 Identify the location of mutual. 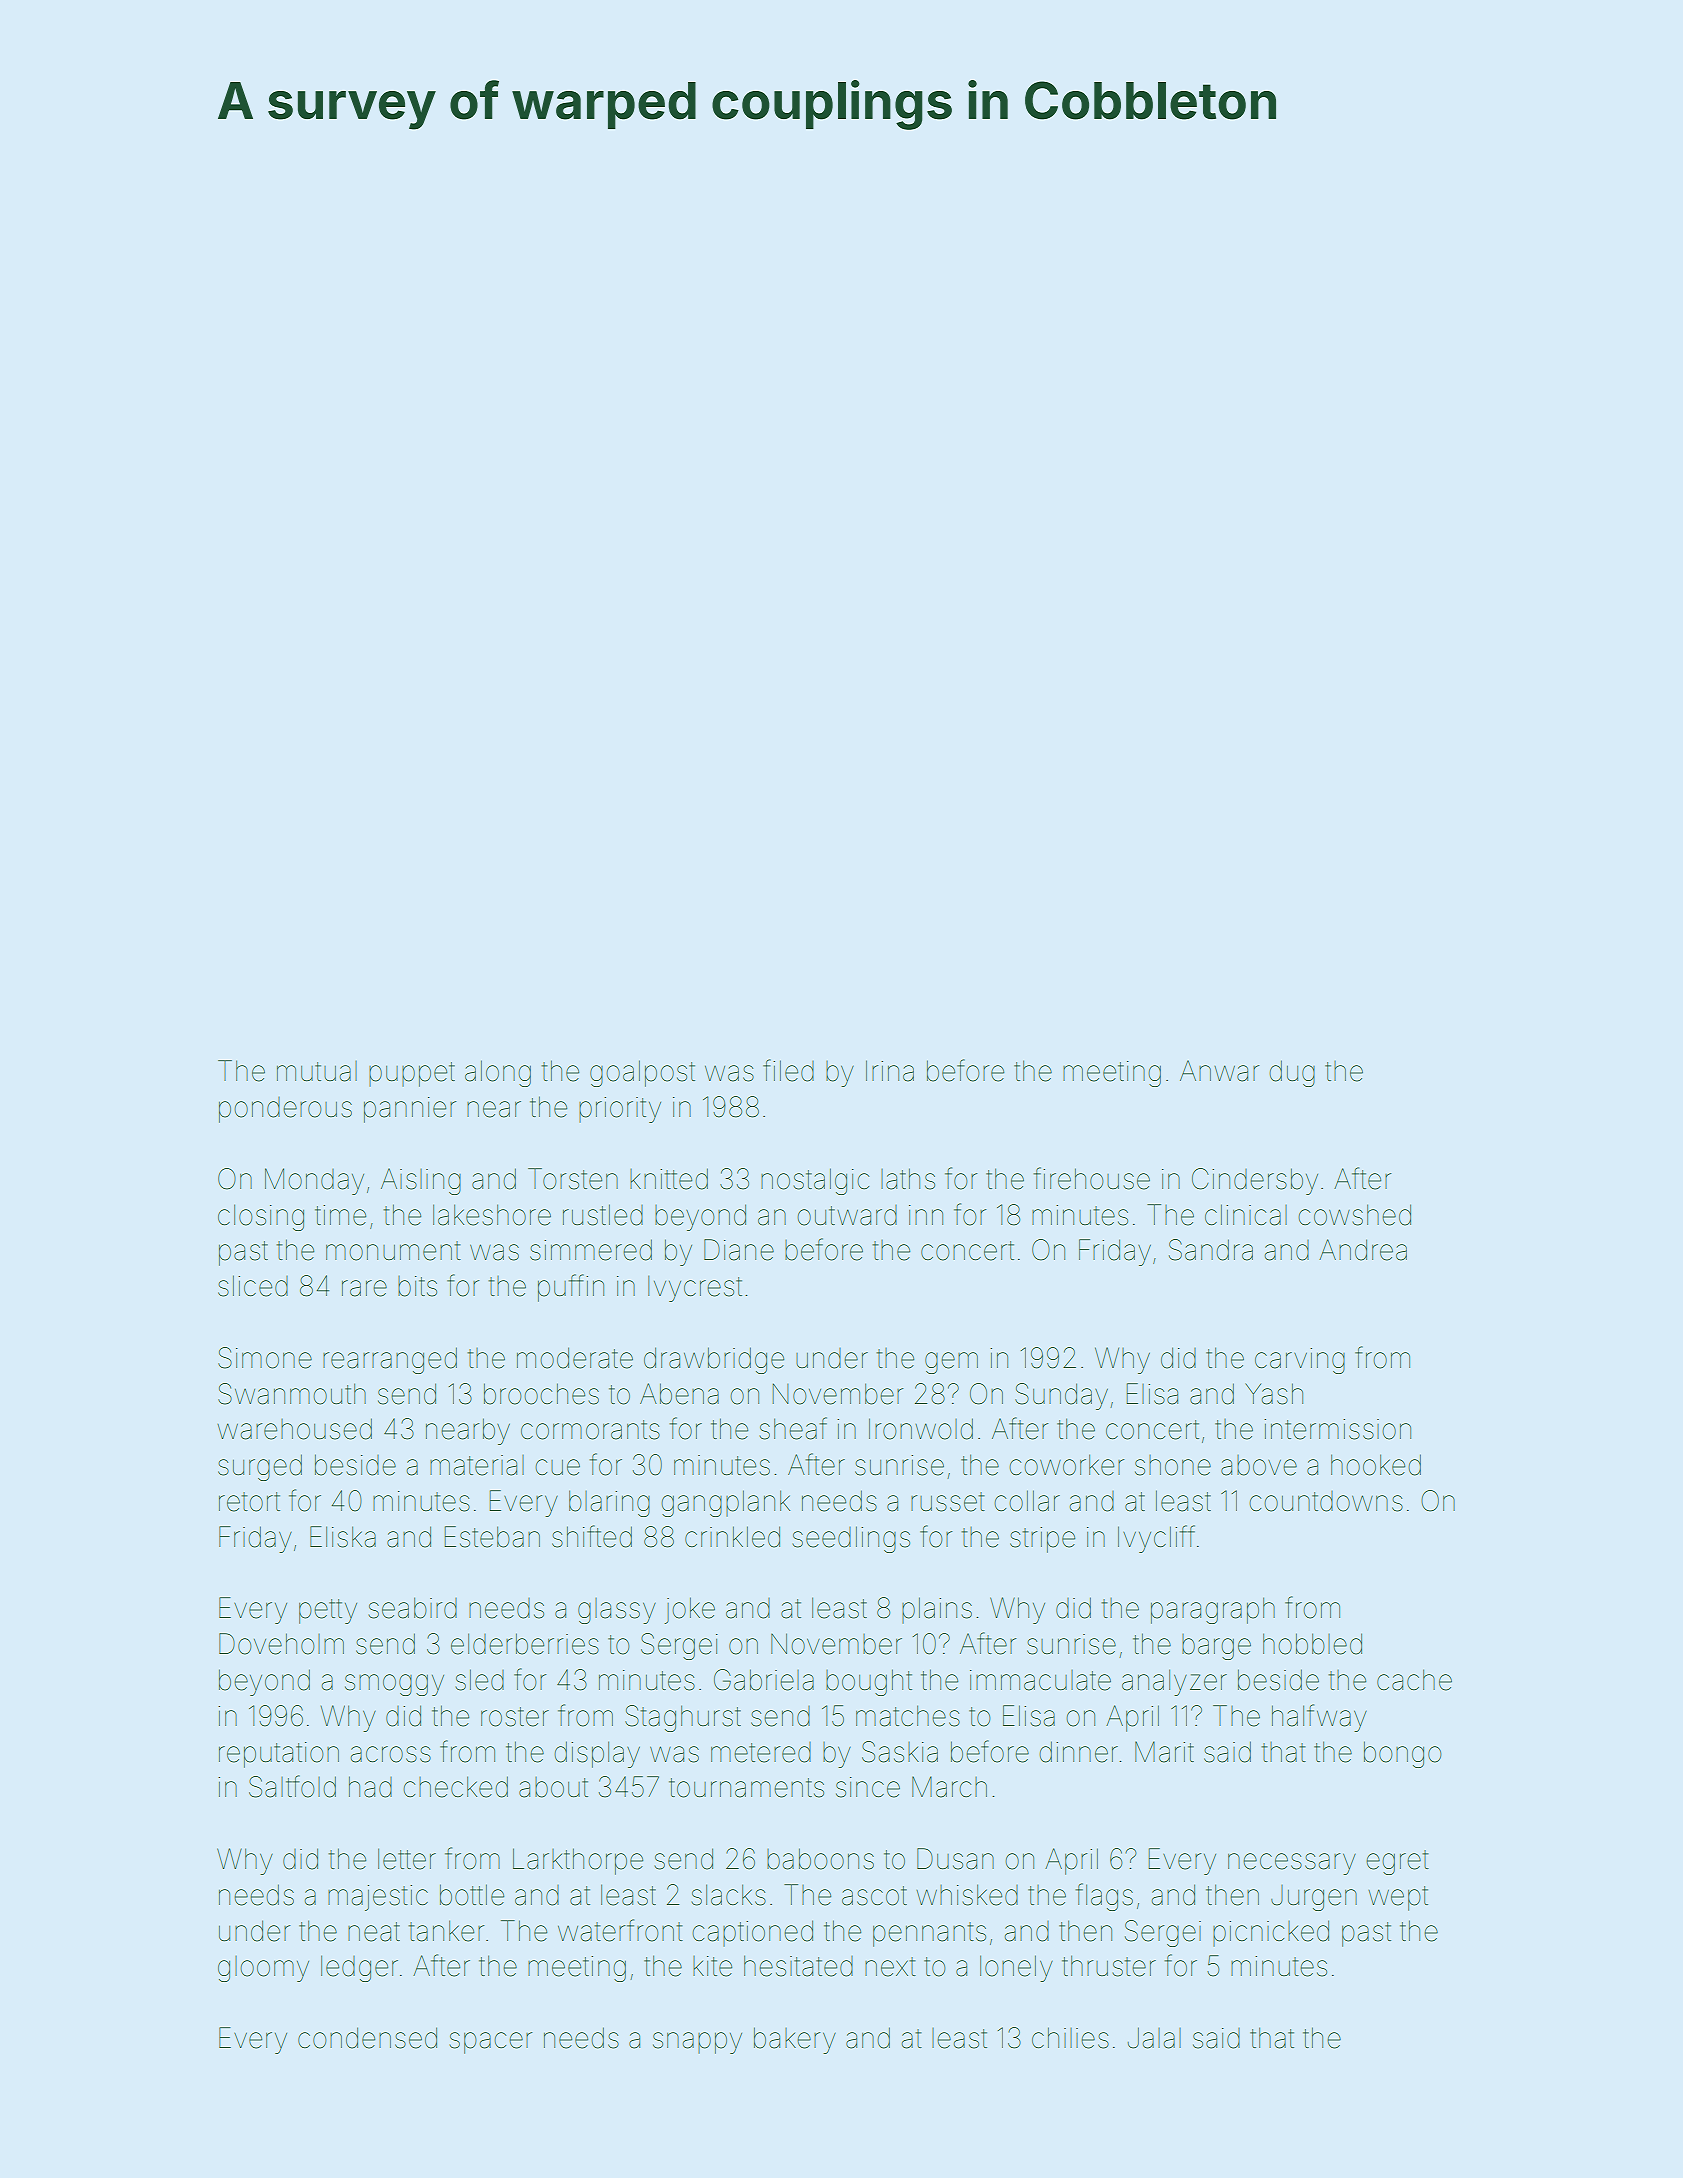
(317, 1071).
